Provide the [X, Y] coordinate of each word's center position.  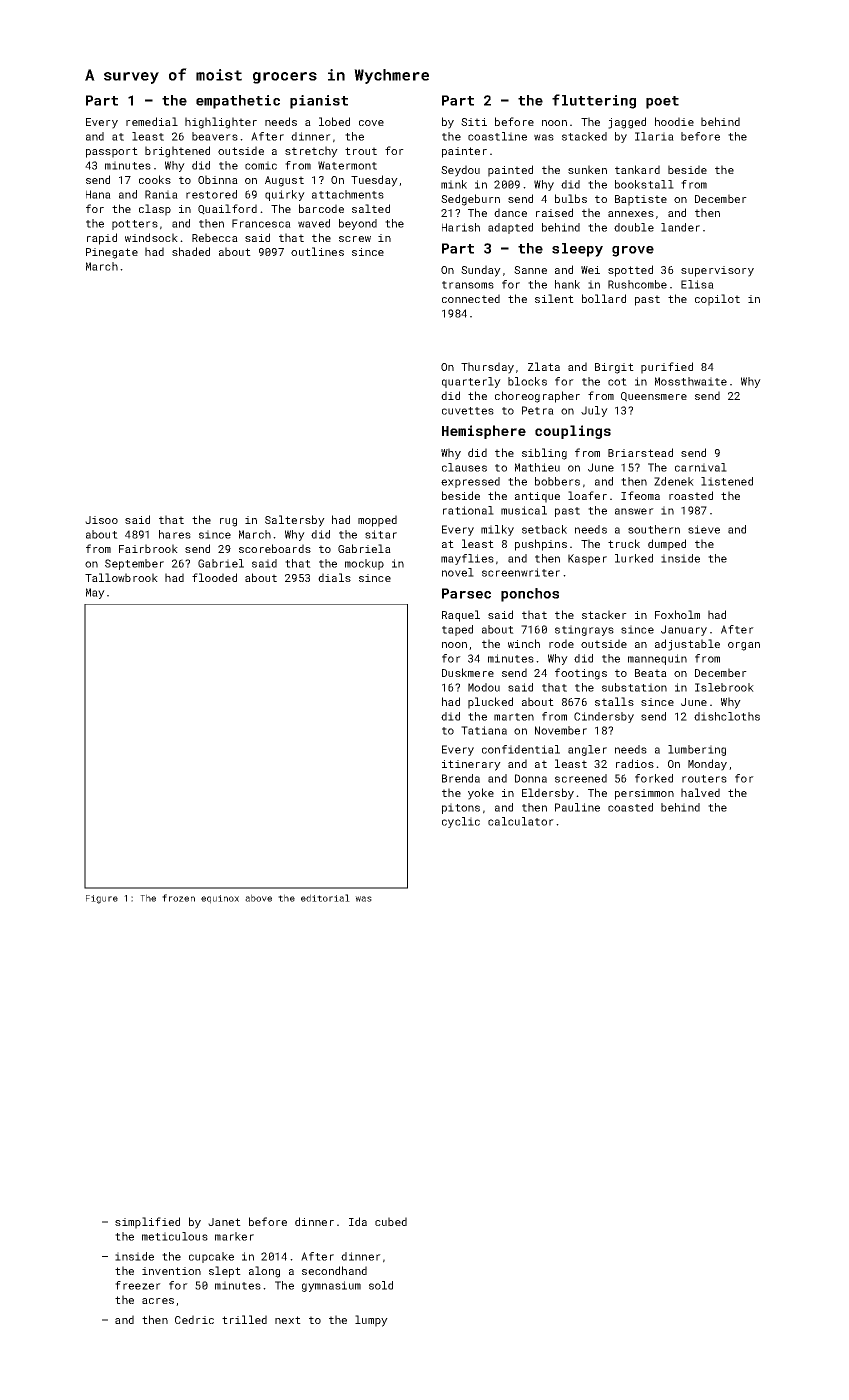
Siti [474, 122]
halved [700, 792]
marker [234, 1236]
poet [662, 102]
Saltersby [295, 521]
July [594, 411]
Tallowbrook [121, 577]
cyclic [461, 822]
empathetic [238, 102]
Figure [102, 899]
